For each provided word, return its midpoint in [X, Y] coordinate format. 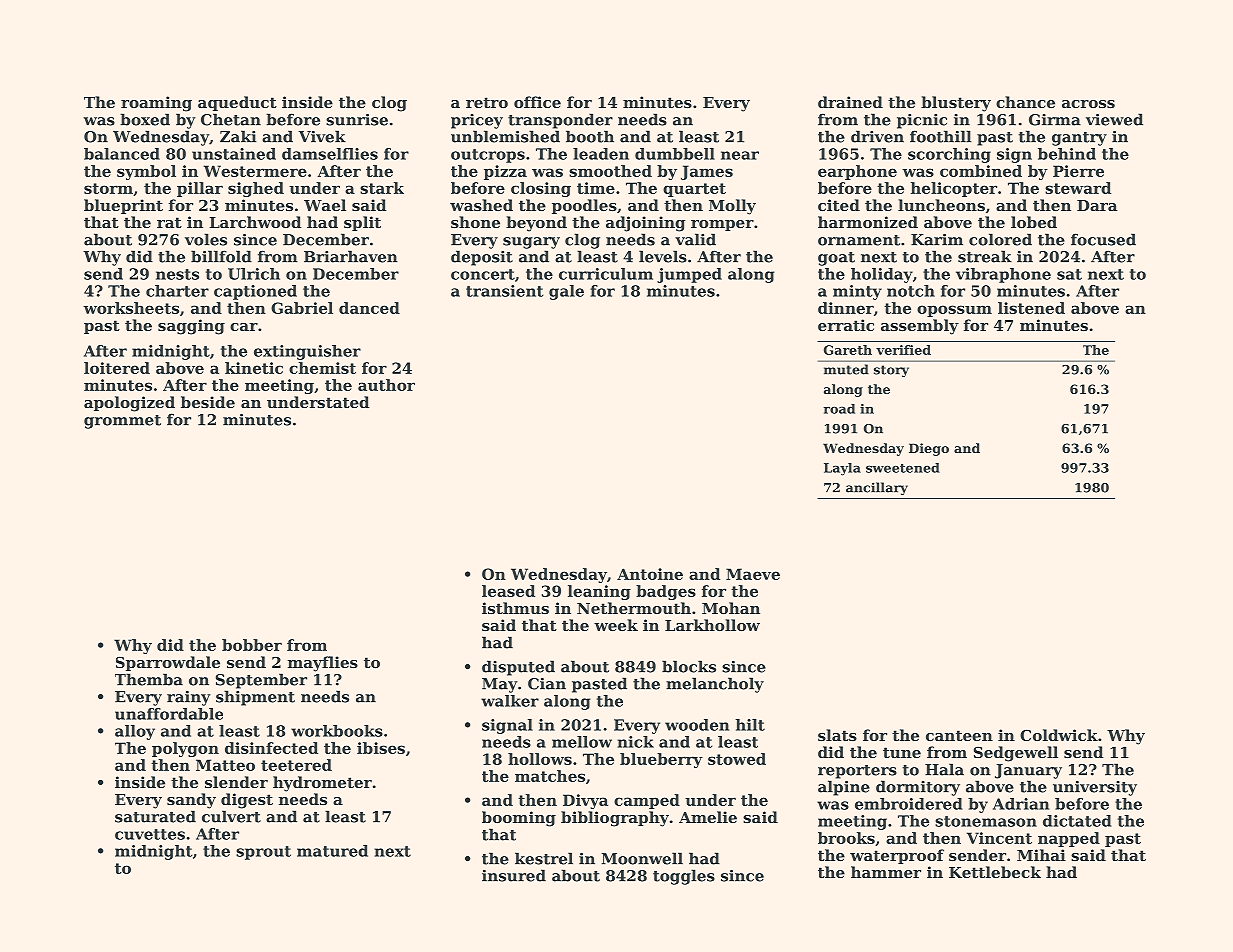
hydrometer [322, 784]
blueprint [123, 206]
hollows [540, 759]
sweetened [903, 468]
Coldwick [1059, 735]
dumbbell [675, 154]
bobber [252, 645]
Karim [937, 240]
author [386, 385]
